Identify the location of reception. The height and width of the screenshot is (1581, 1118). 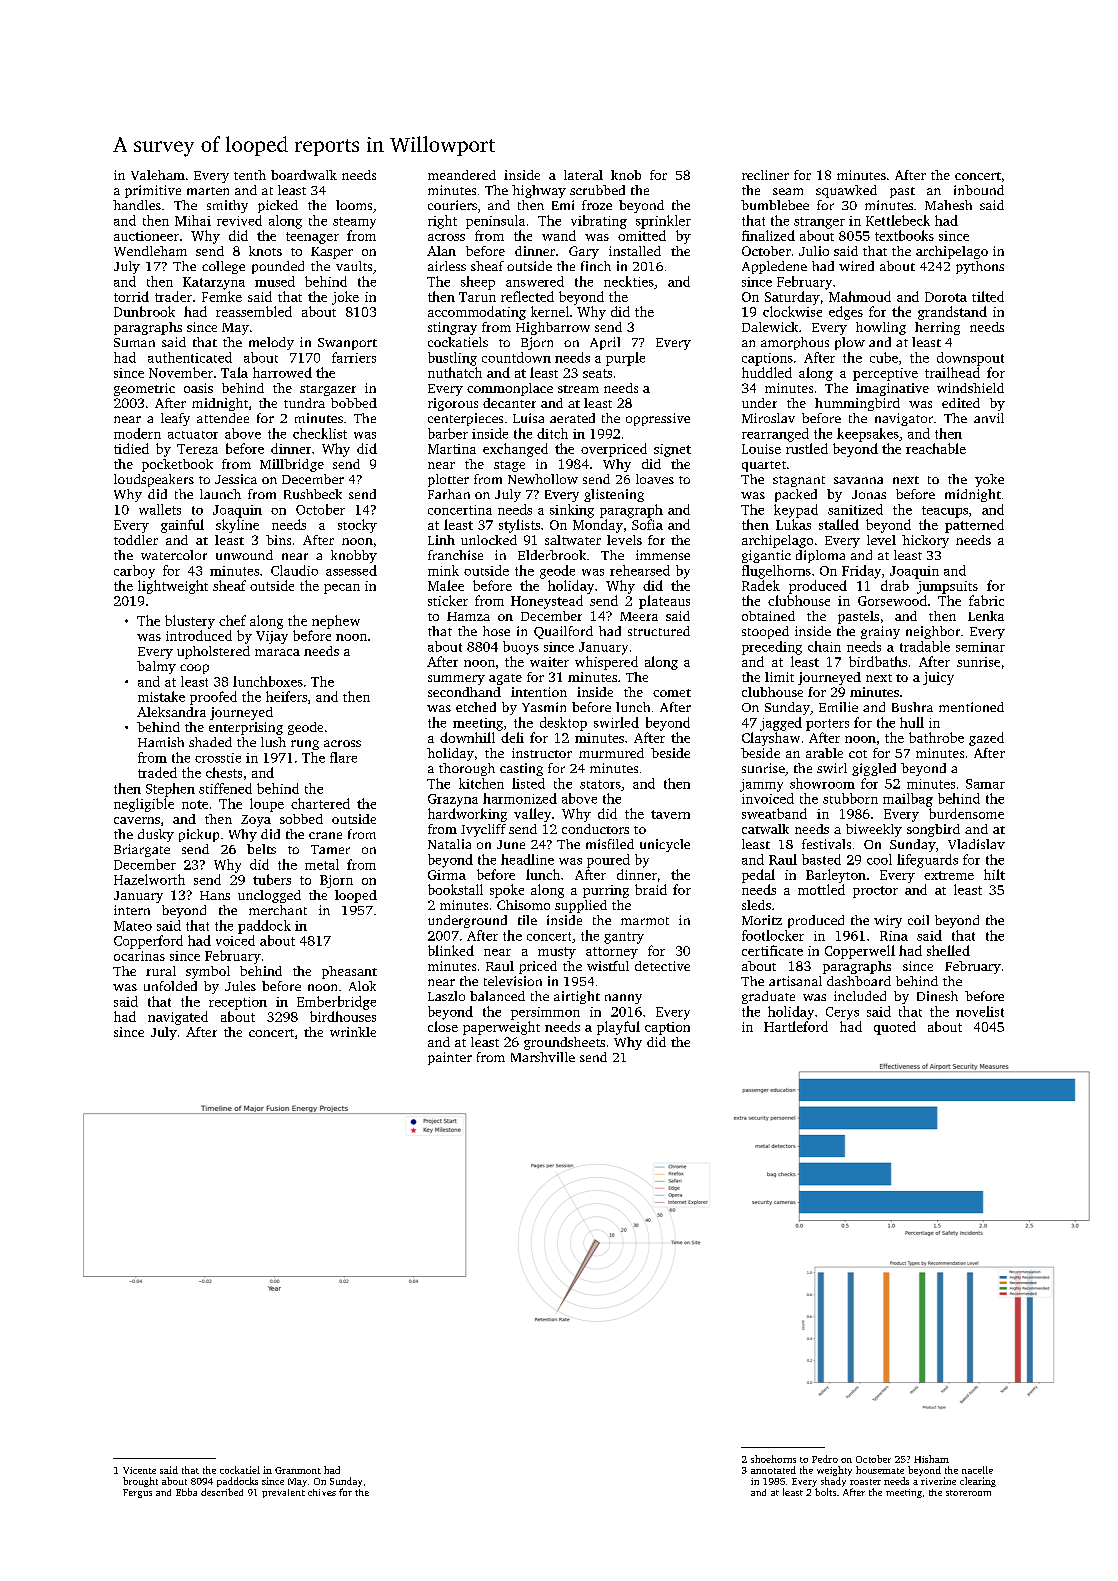
(238, 1003).
